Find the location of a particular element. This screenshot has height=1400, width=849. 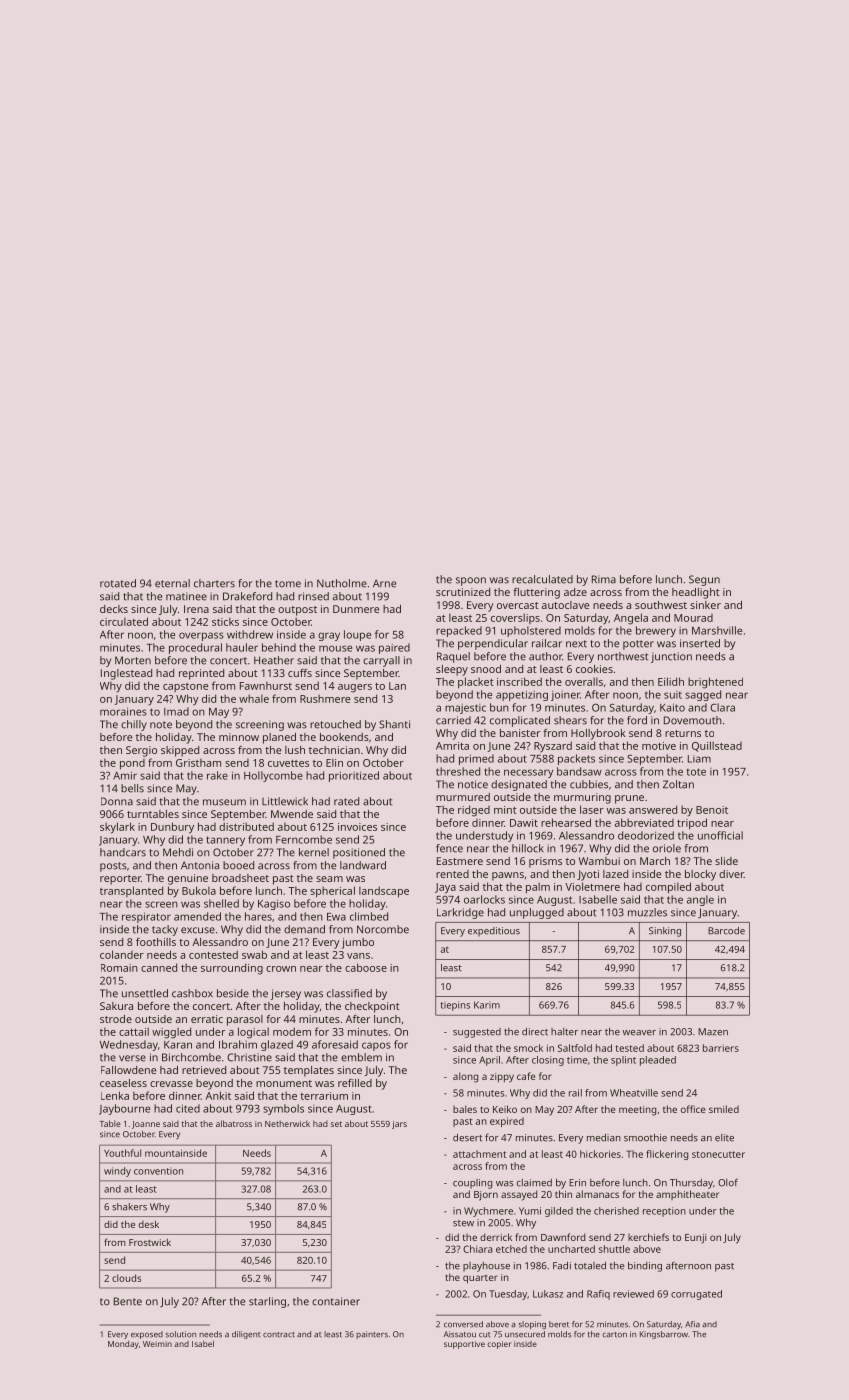

container is located at coordinates (336, 1301).
